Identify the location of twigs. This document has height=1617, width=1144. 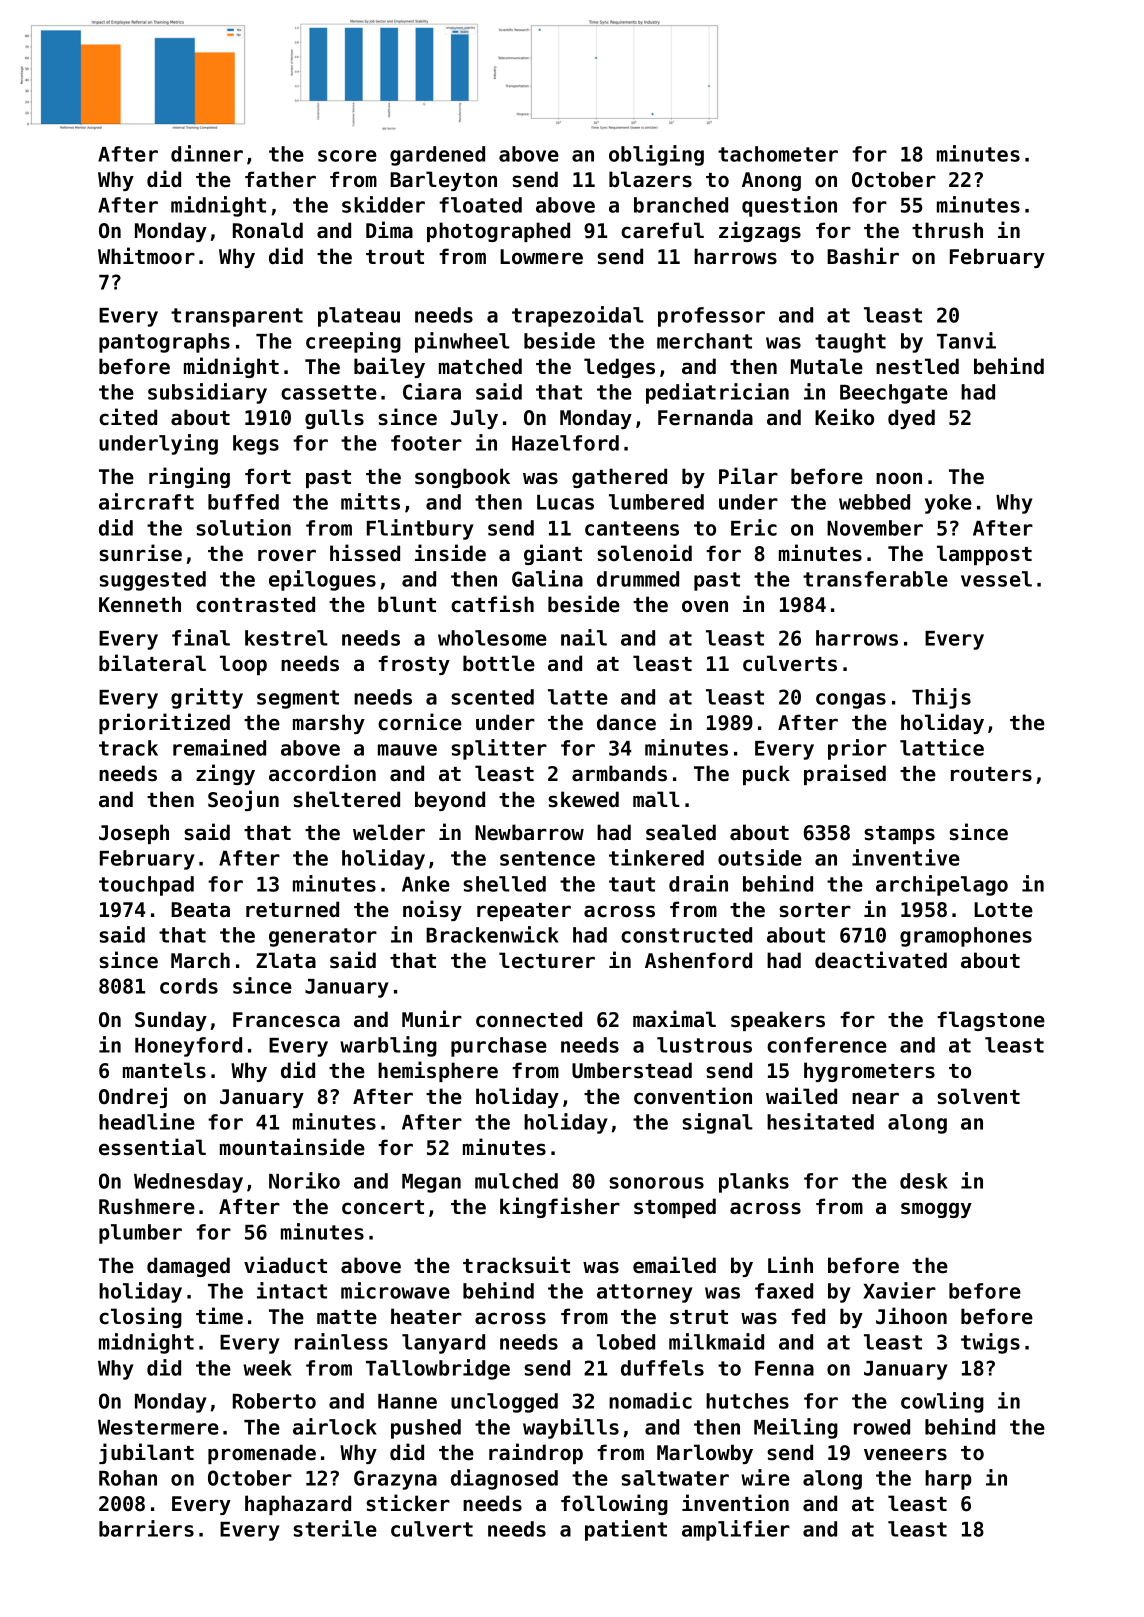
(990, 1343).
